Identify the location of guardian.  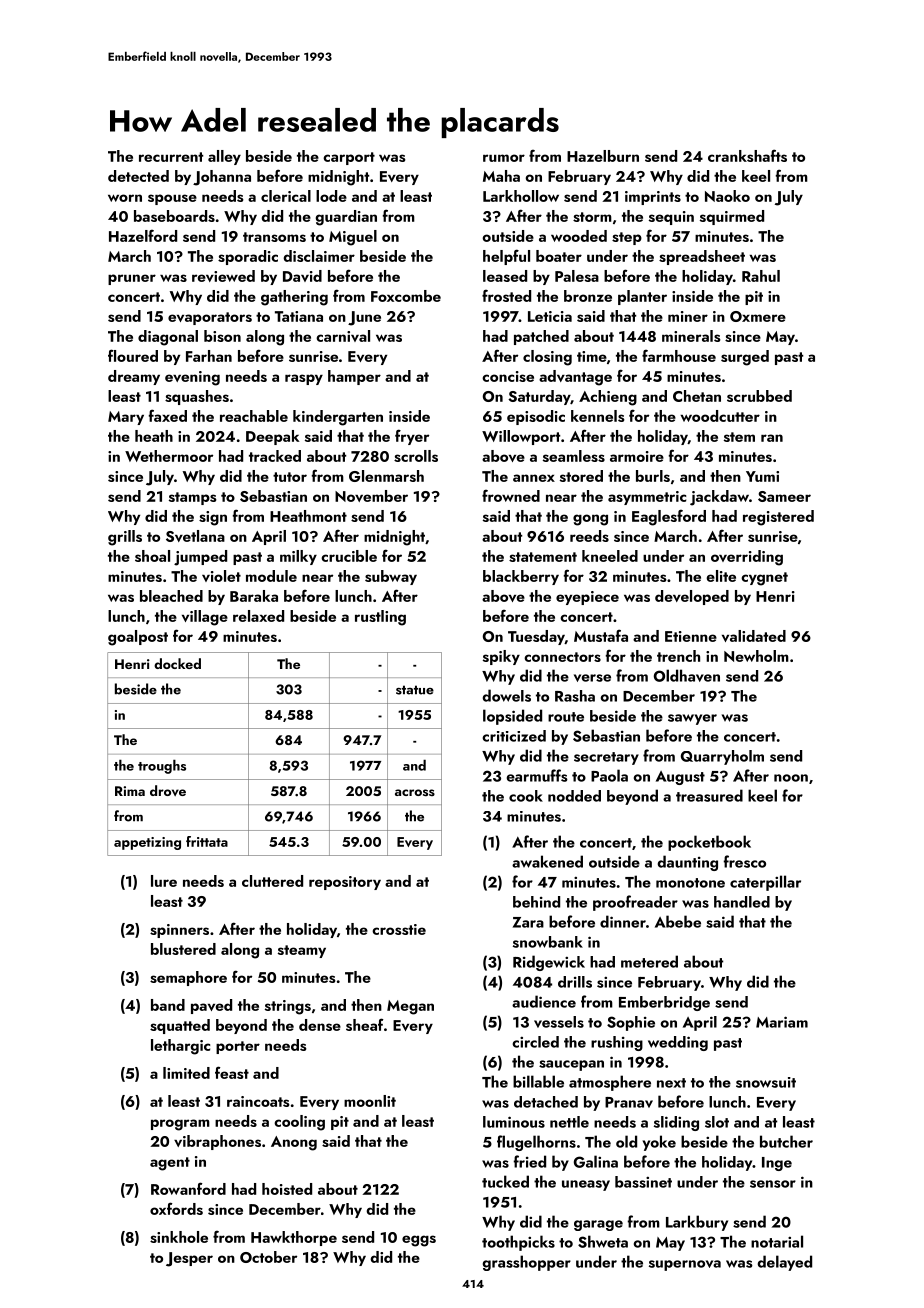
(346, 218).
